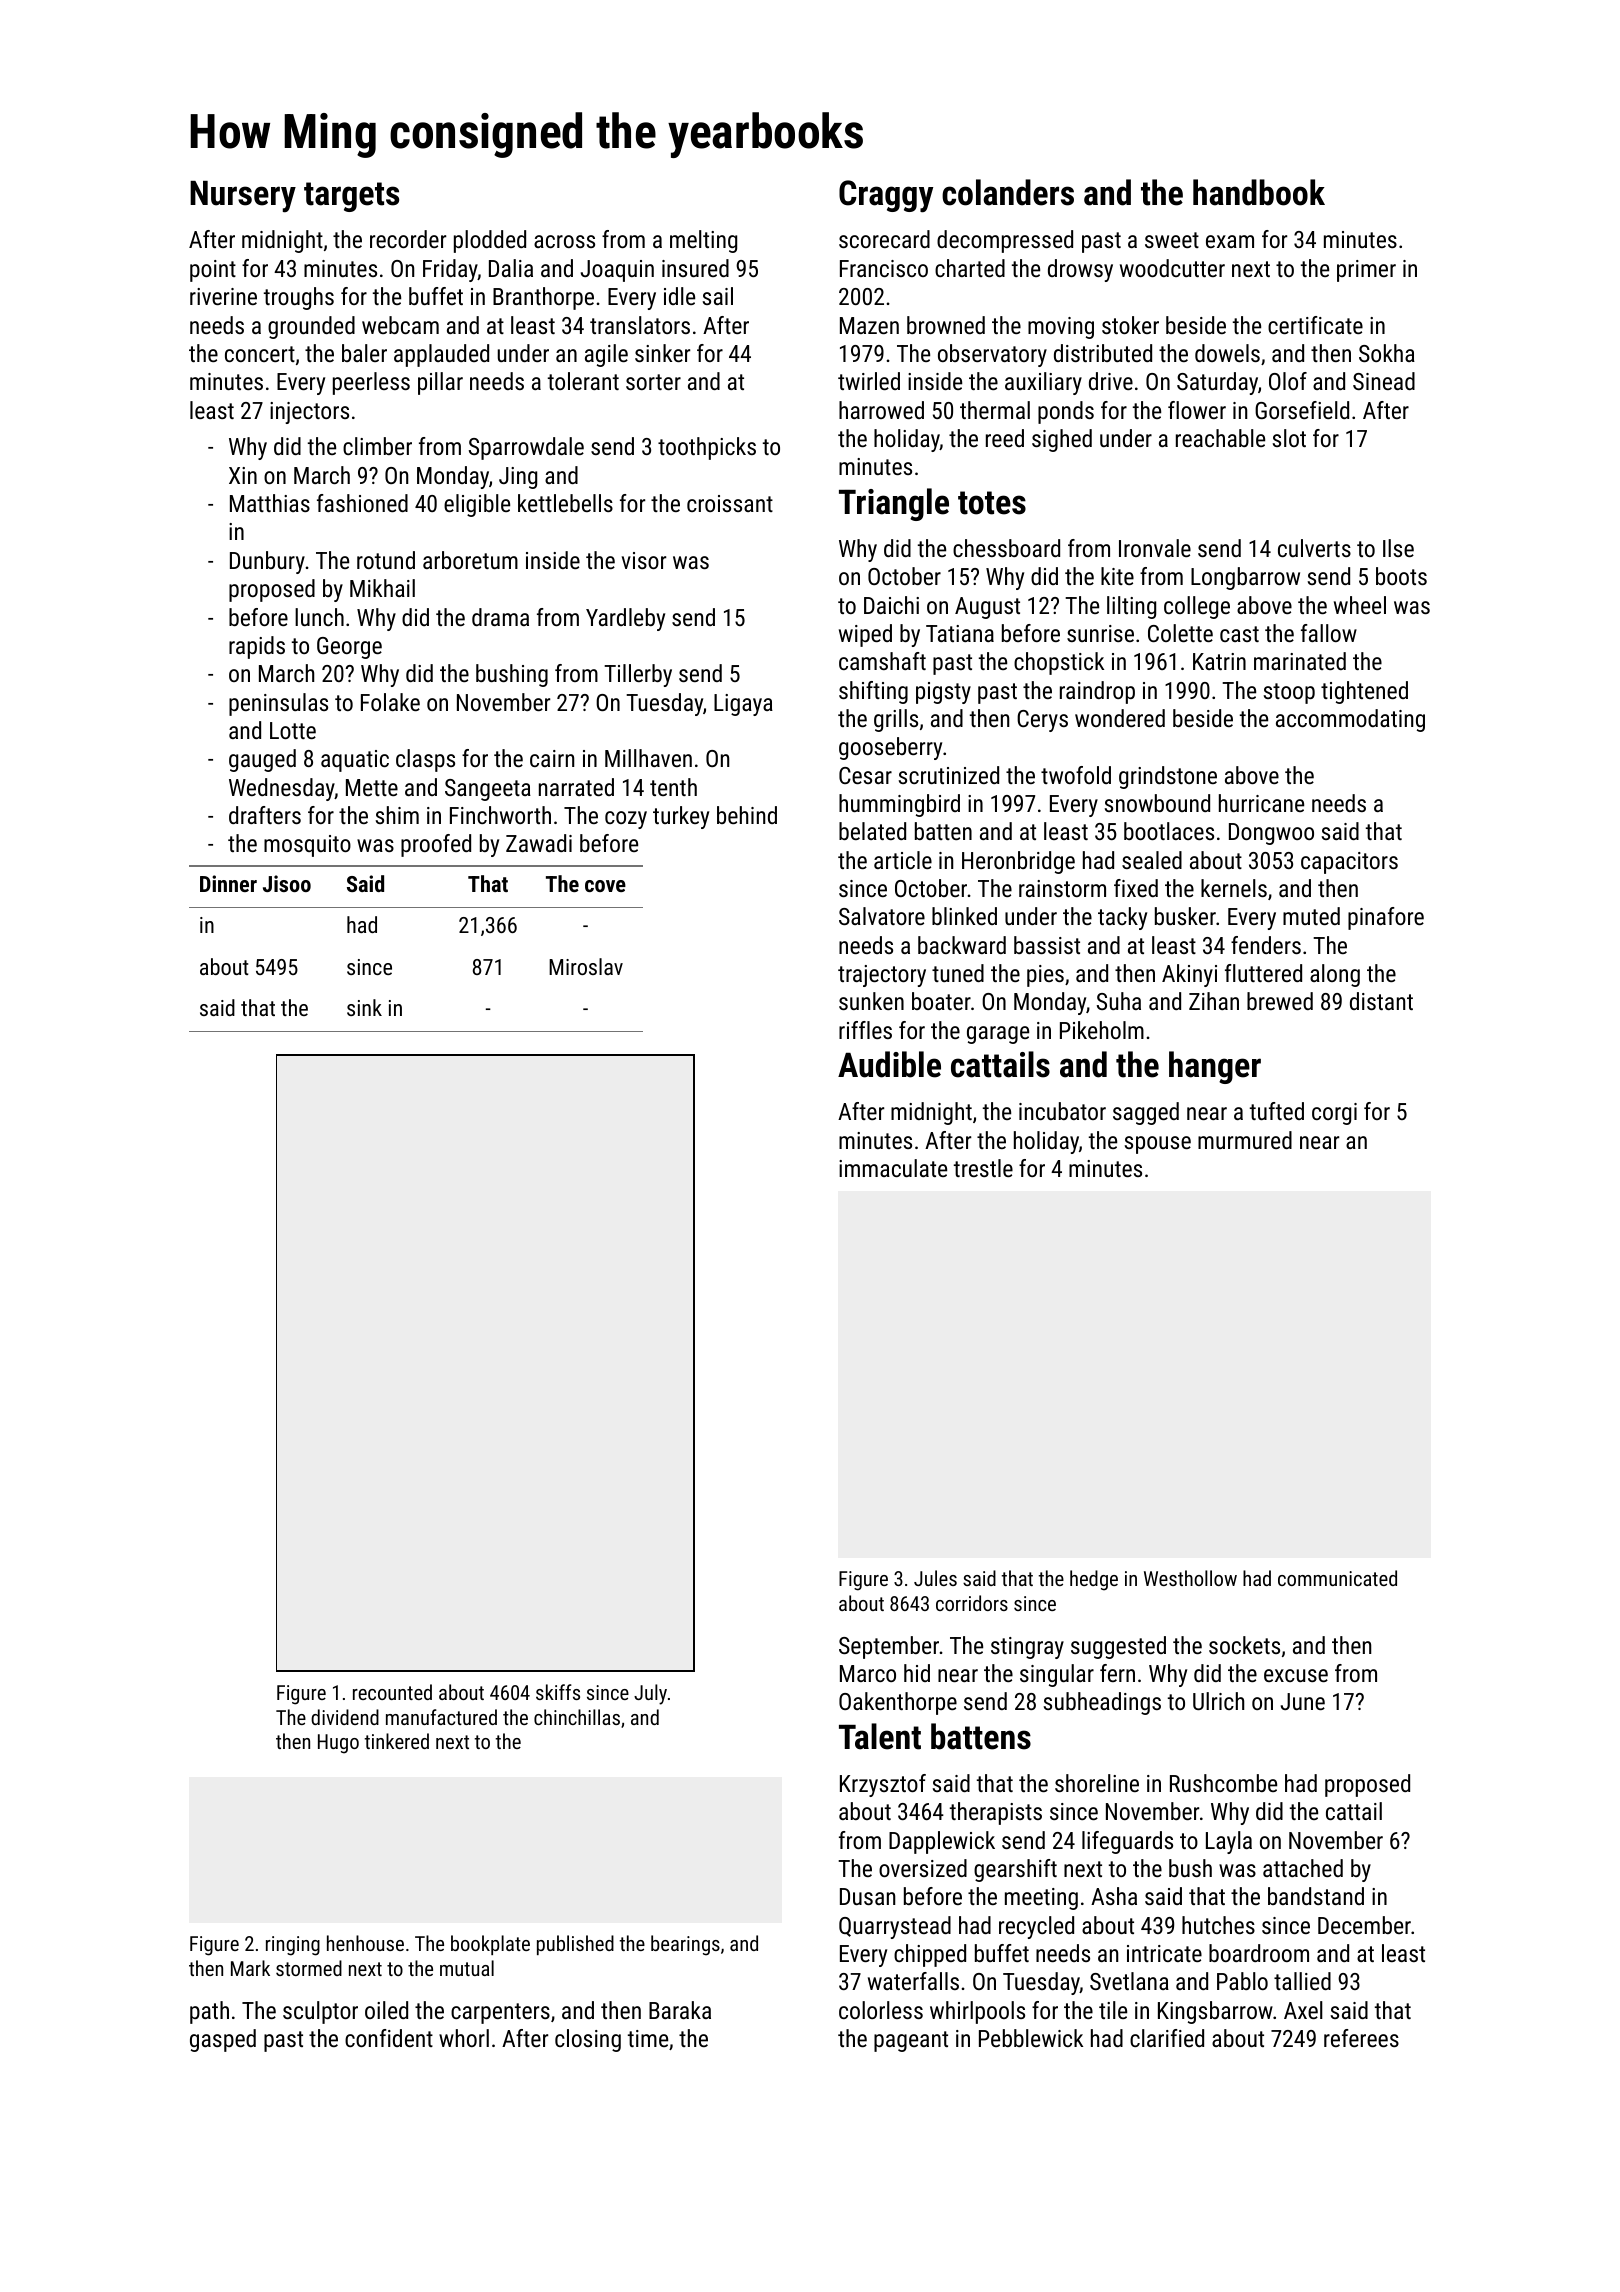  What do you see at coordinates (935, 1578) in the page?
I see `Jules` at bounding box center [935, 1578].
